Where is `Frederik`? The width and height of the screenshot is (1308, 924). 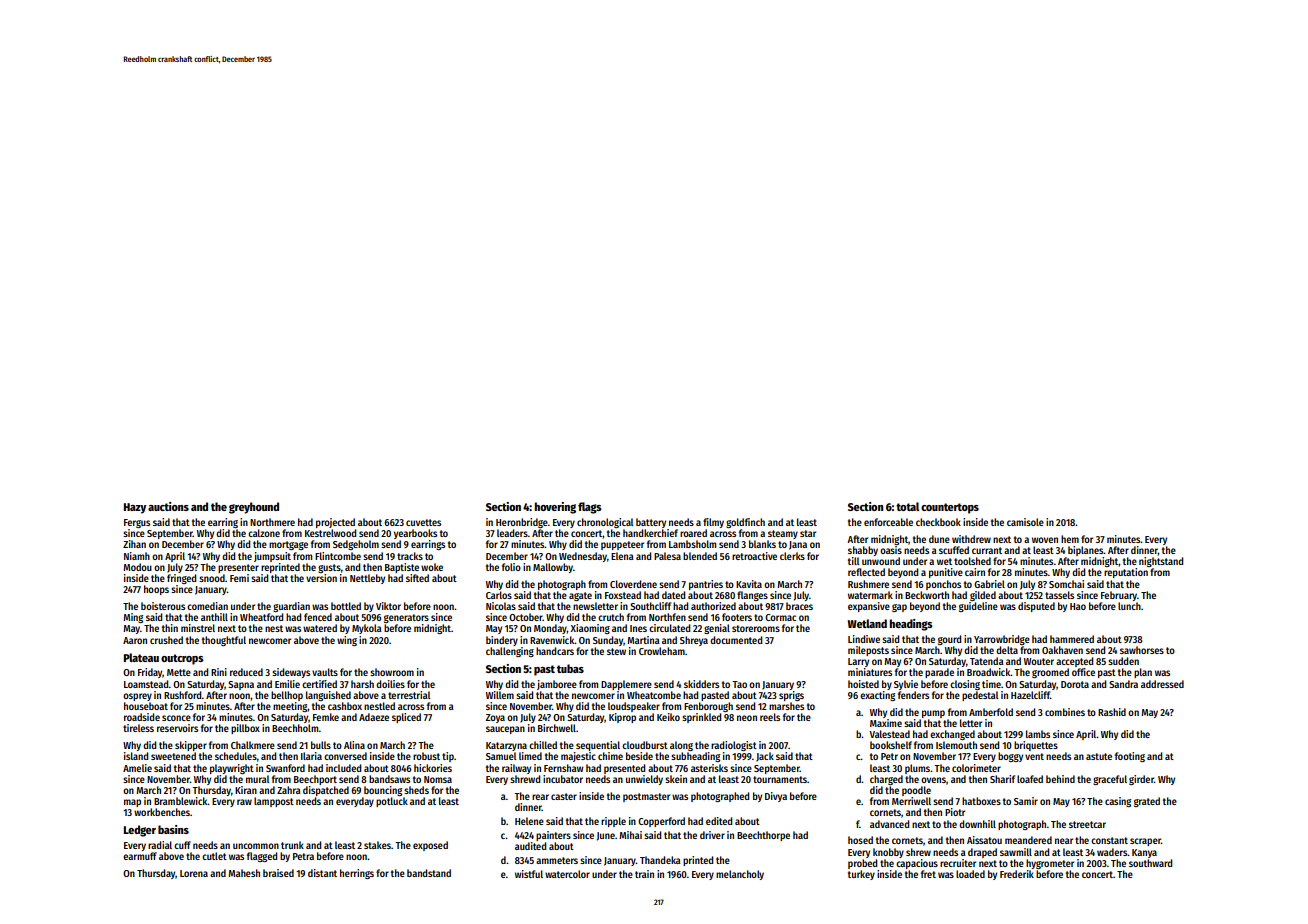
Frederik is located at coordinates (1017, 874).
